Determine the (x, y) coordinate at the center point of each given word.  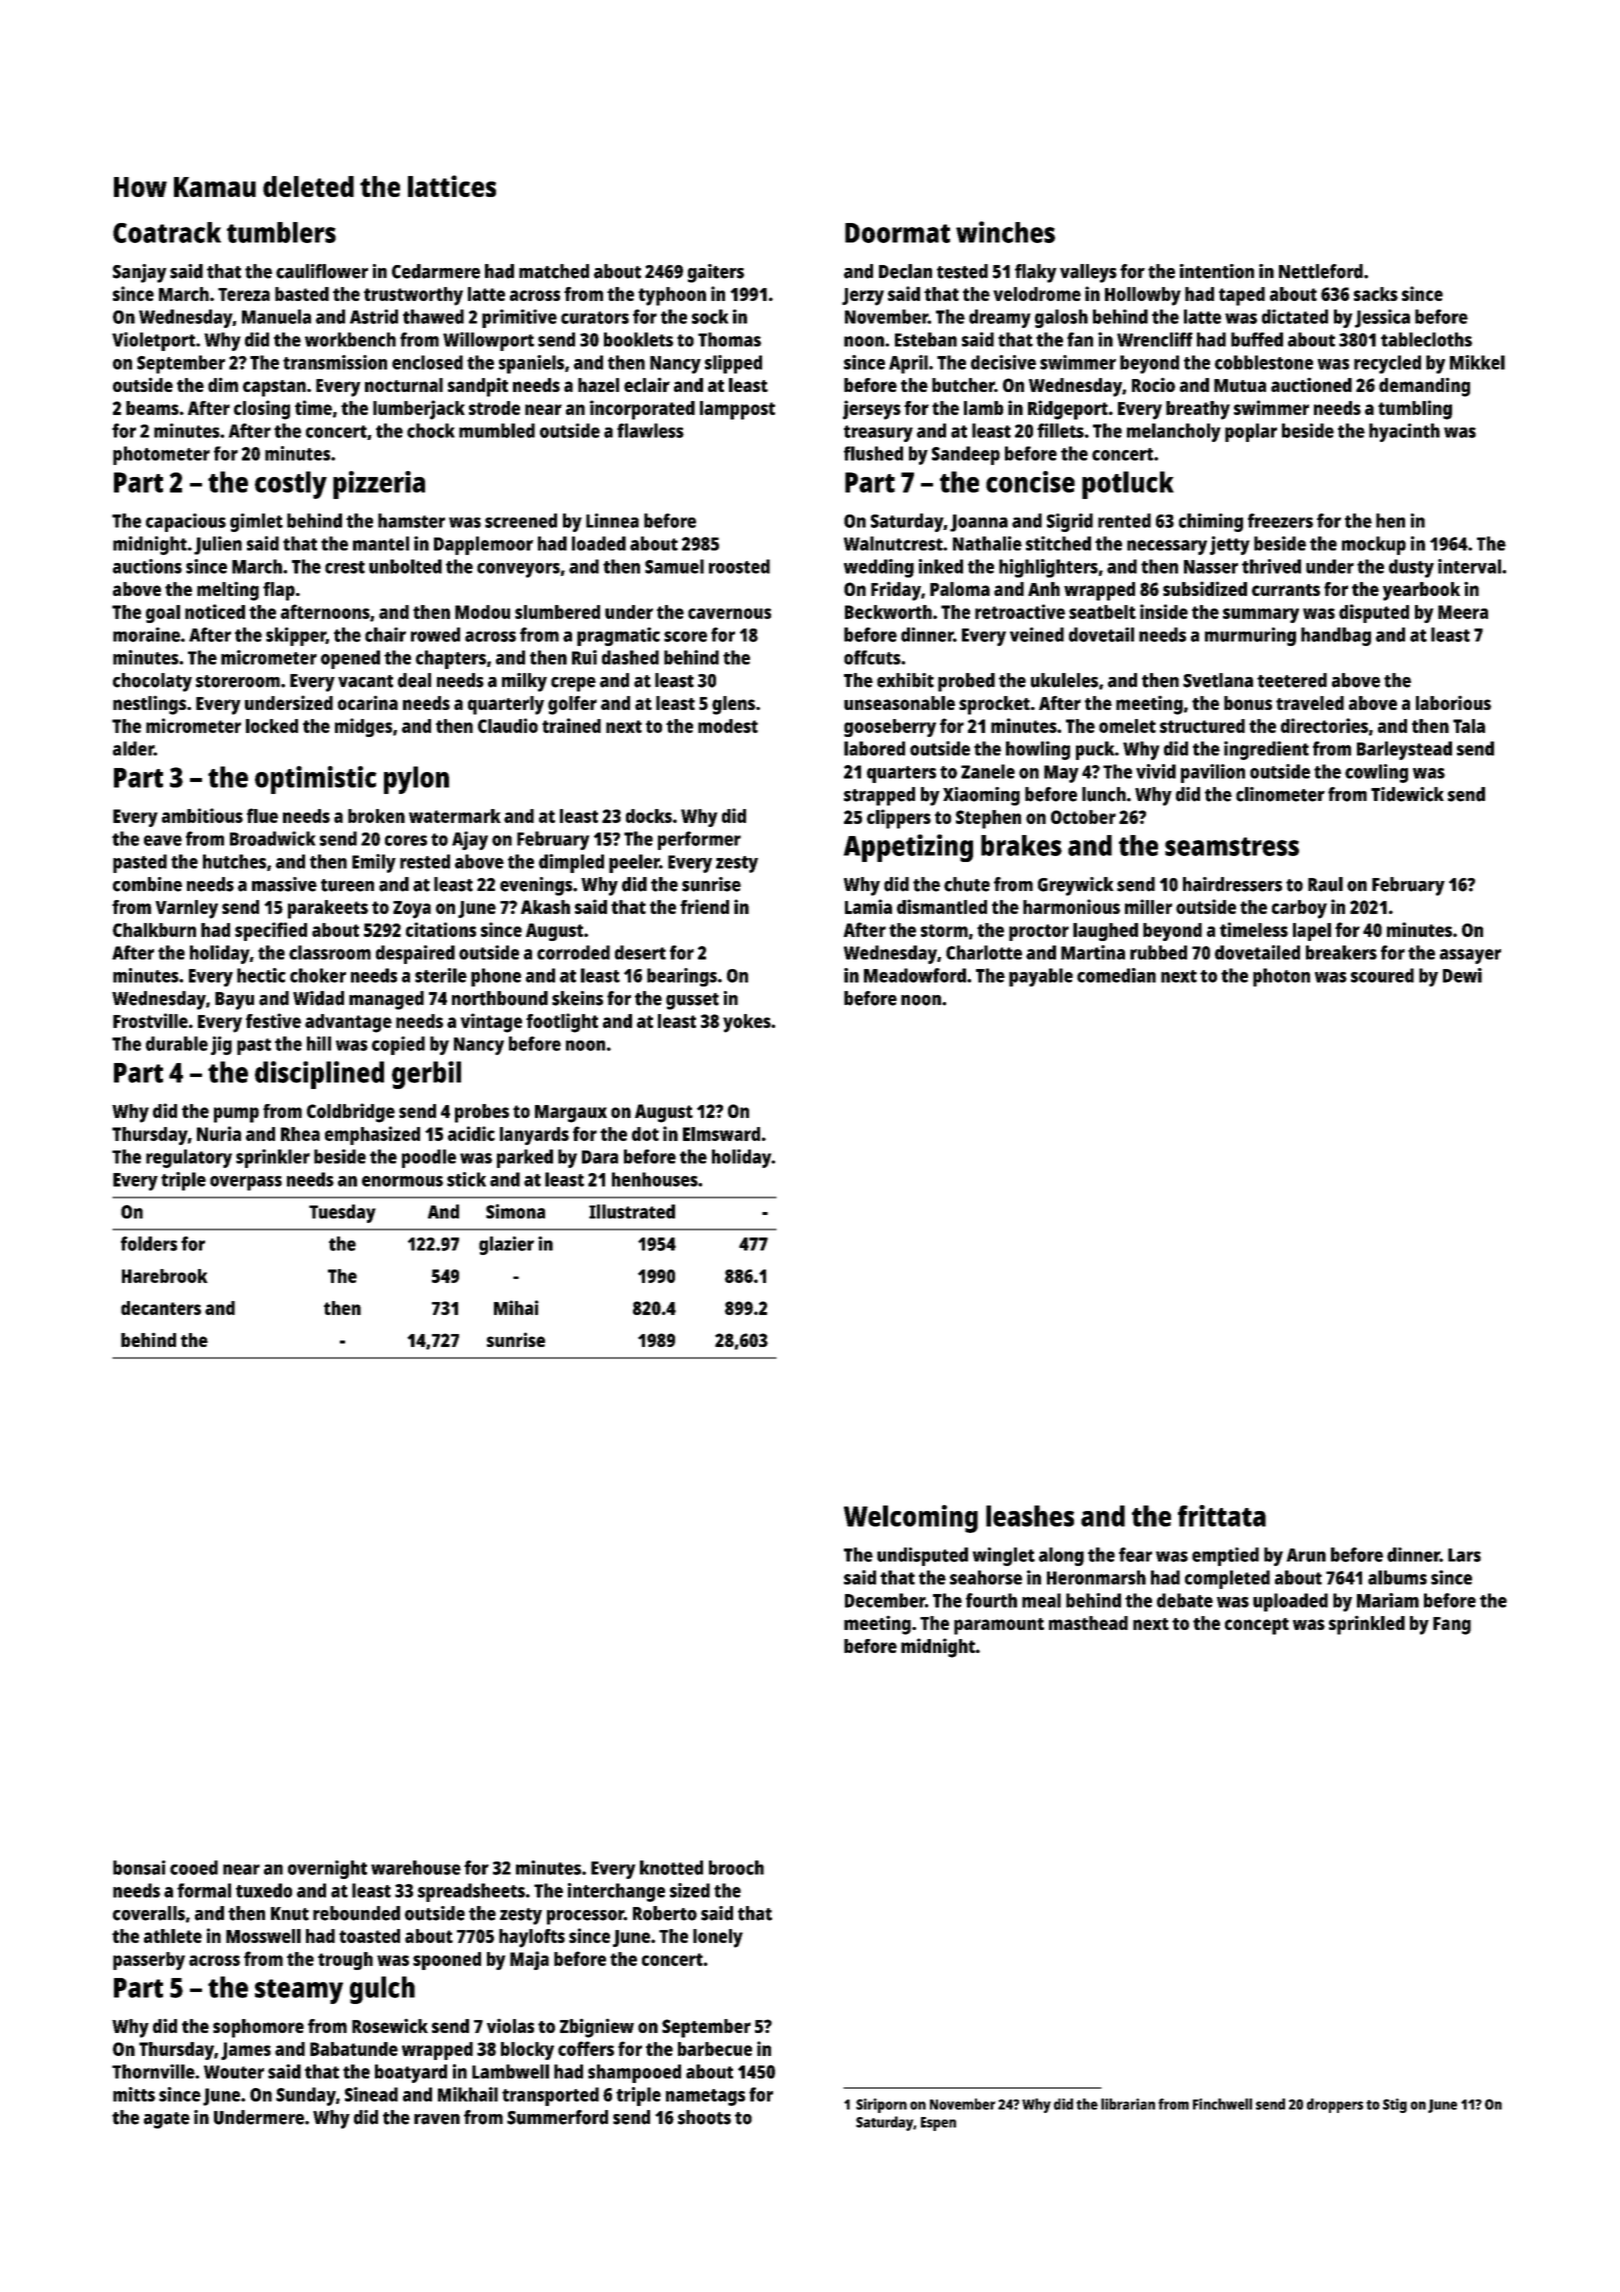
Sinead (371, 2094)
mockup (1374, 545)
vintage (491, 1023)
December (885, 1600)
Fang (1452, 1626)
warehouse (416, 1867)
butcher (963, 385)
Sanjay (140, 273)
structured (1202, 726)
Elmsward (721, 1134)
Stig (1395, 2105)
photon (1281, 977)
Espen (938, 2124)
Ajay (470, 840)
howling (1038, 750)
